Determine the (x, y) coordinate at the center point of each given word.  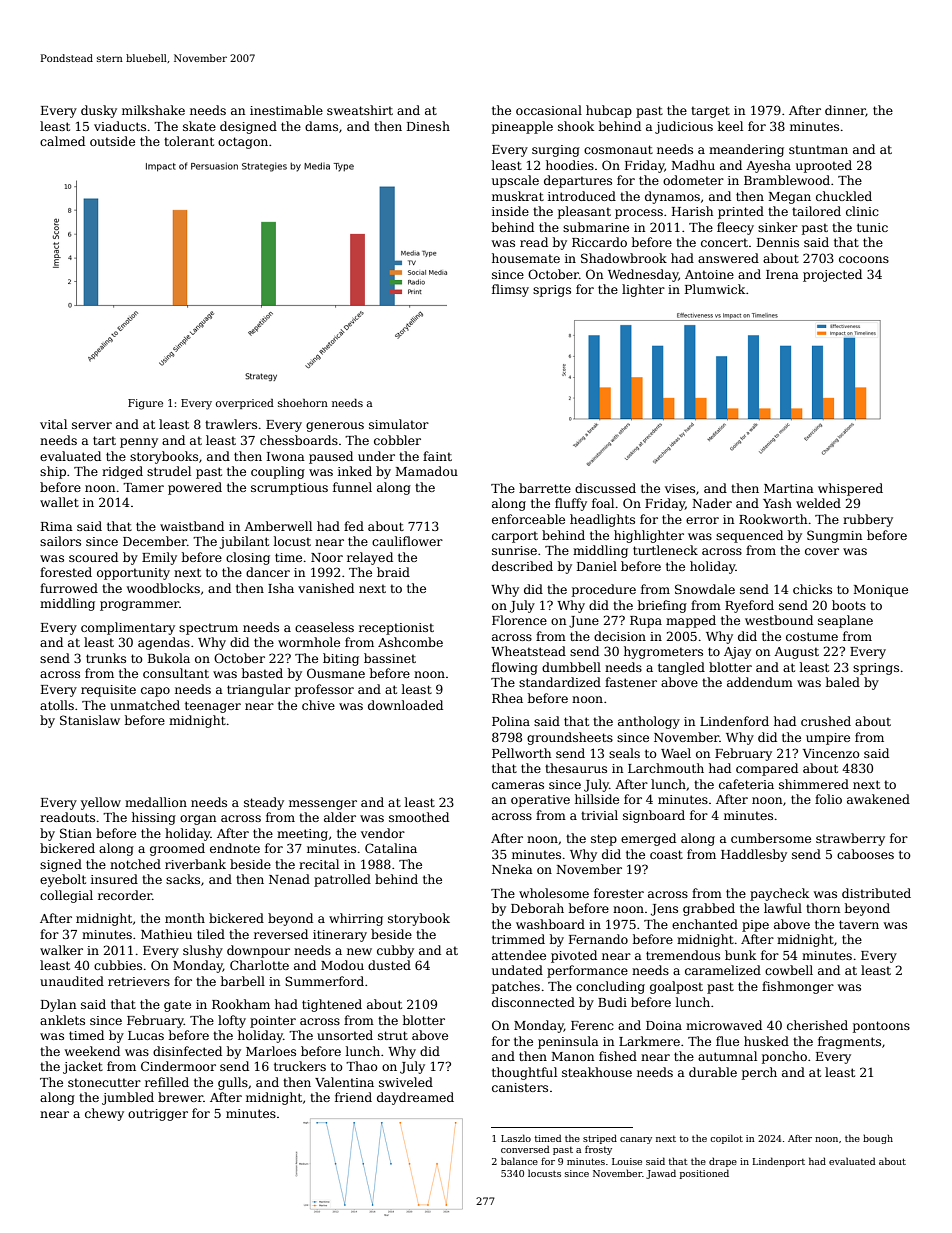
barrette (545, 488)
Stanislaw (90, 720)
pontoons (881, 1027)
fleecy (735, 228)
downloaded (405, 705)
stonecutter (104, 1082)
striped (600, 1139)
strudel (169, 471)
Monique (881, 591)
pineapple (522, 127)
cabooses (865, 854)
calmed (62, 141)
